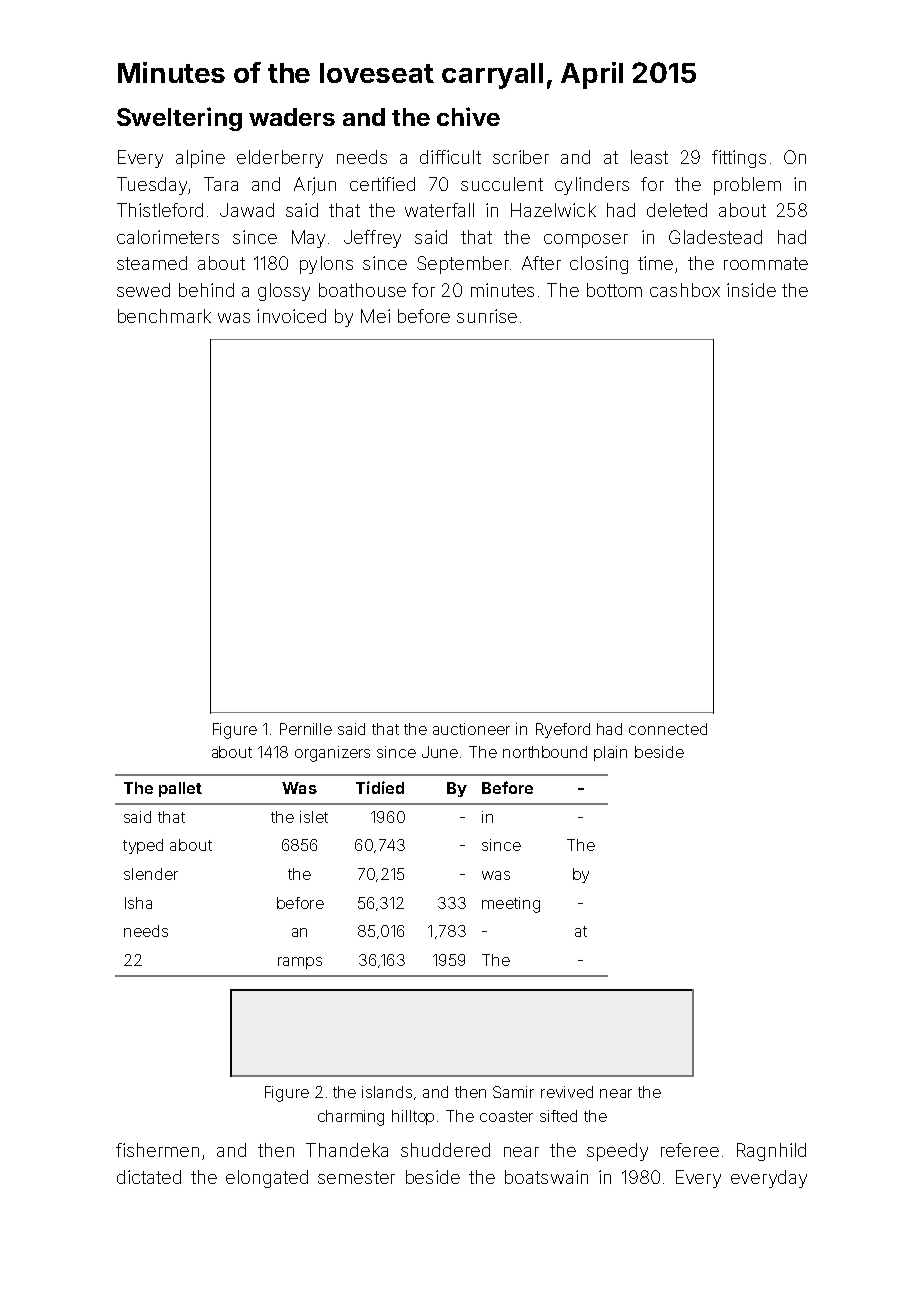 This page has width=924, height=1308. Describe the element at coordinates (617, 1152) in the page. I see `speedy` at that location.
